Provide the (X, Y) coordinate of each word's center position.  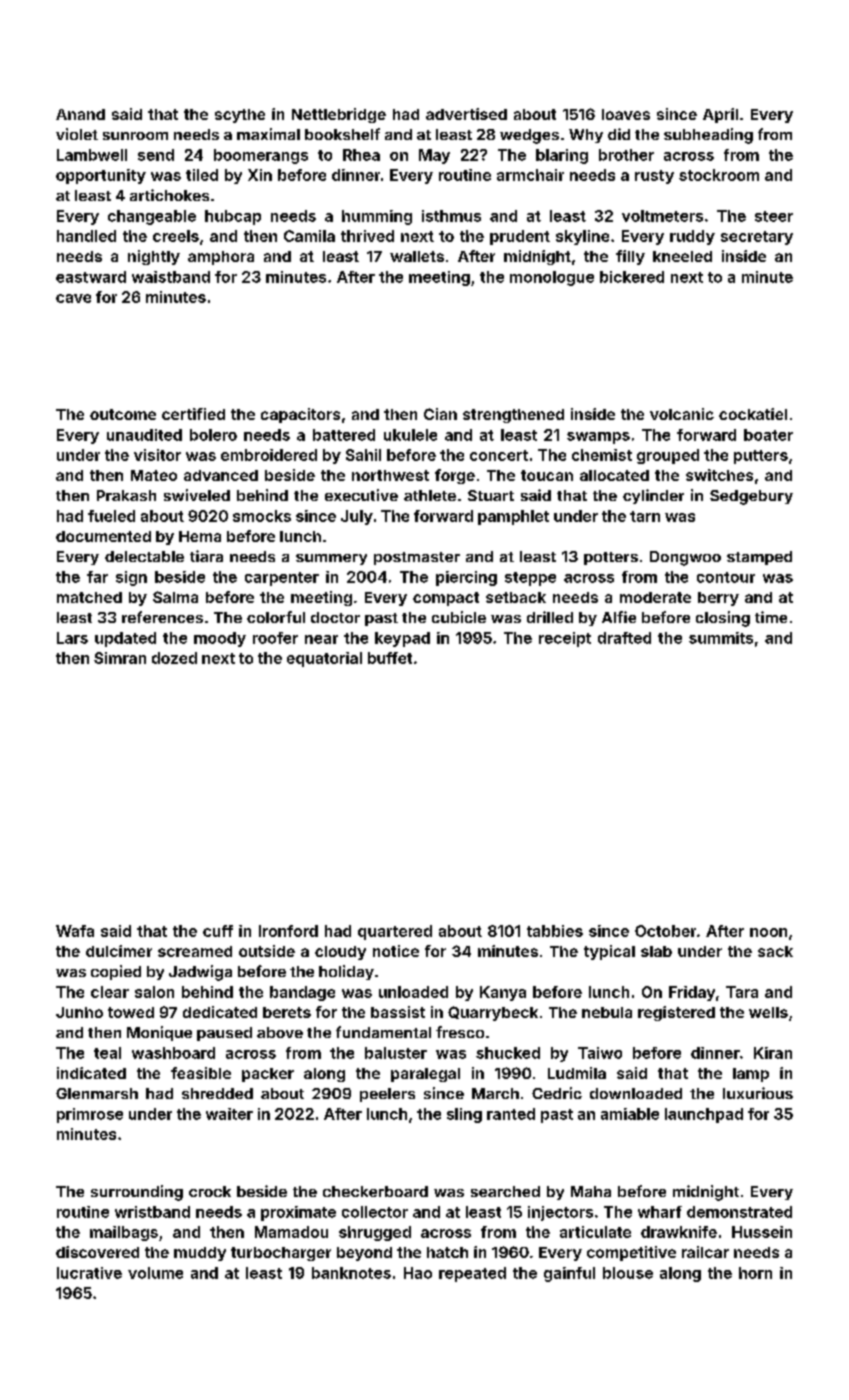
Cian (440, 414)
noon (768, 932)
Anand (80, 114)
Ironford (288, 931)
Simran (120, 658)
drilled (550, 617)
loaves (626, 114)
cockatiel (753, 414)
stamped (759, 558)
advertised (466, 114)
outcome (123, 414)
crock (210, 1191)
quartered (395, 932)
